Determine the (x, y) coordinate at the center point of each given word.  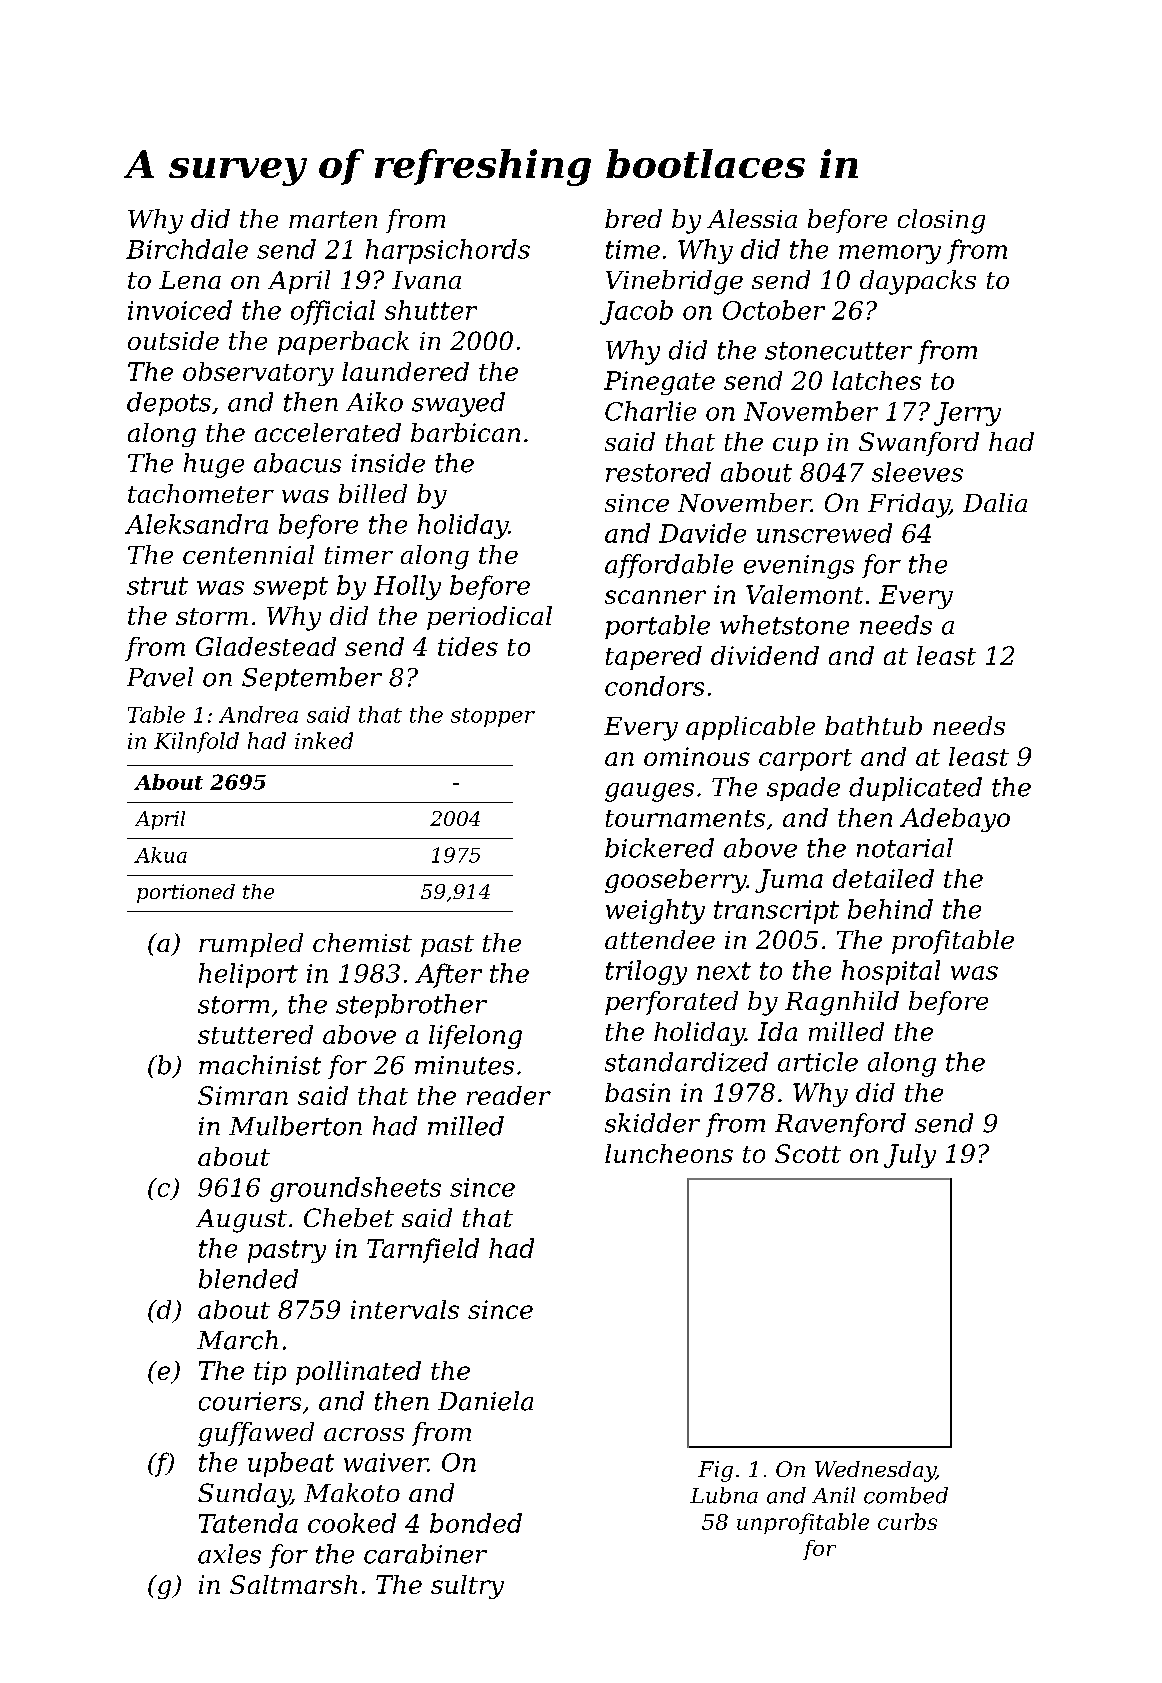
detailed (883, 878)
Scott (808, 1153)
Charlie (650, 411)
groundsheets (355, 1189)
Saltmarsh (293, 1584)
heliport (248, 975)
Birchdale (187, 249)
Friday (908, 505)
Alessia (752, 218)
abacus (297, 463)
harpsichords (448, 251)
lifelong (475, 1037)
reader (509, 1095)
